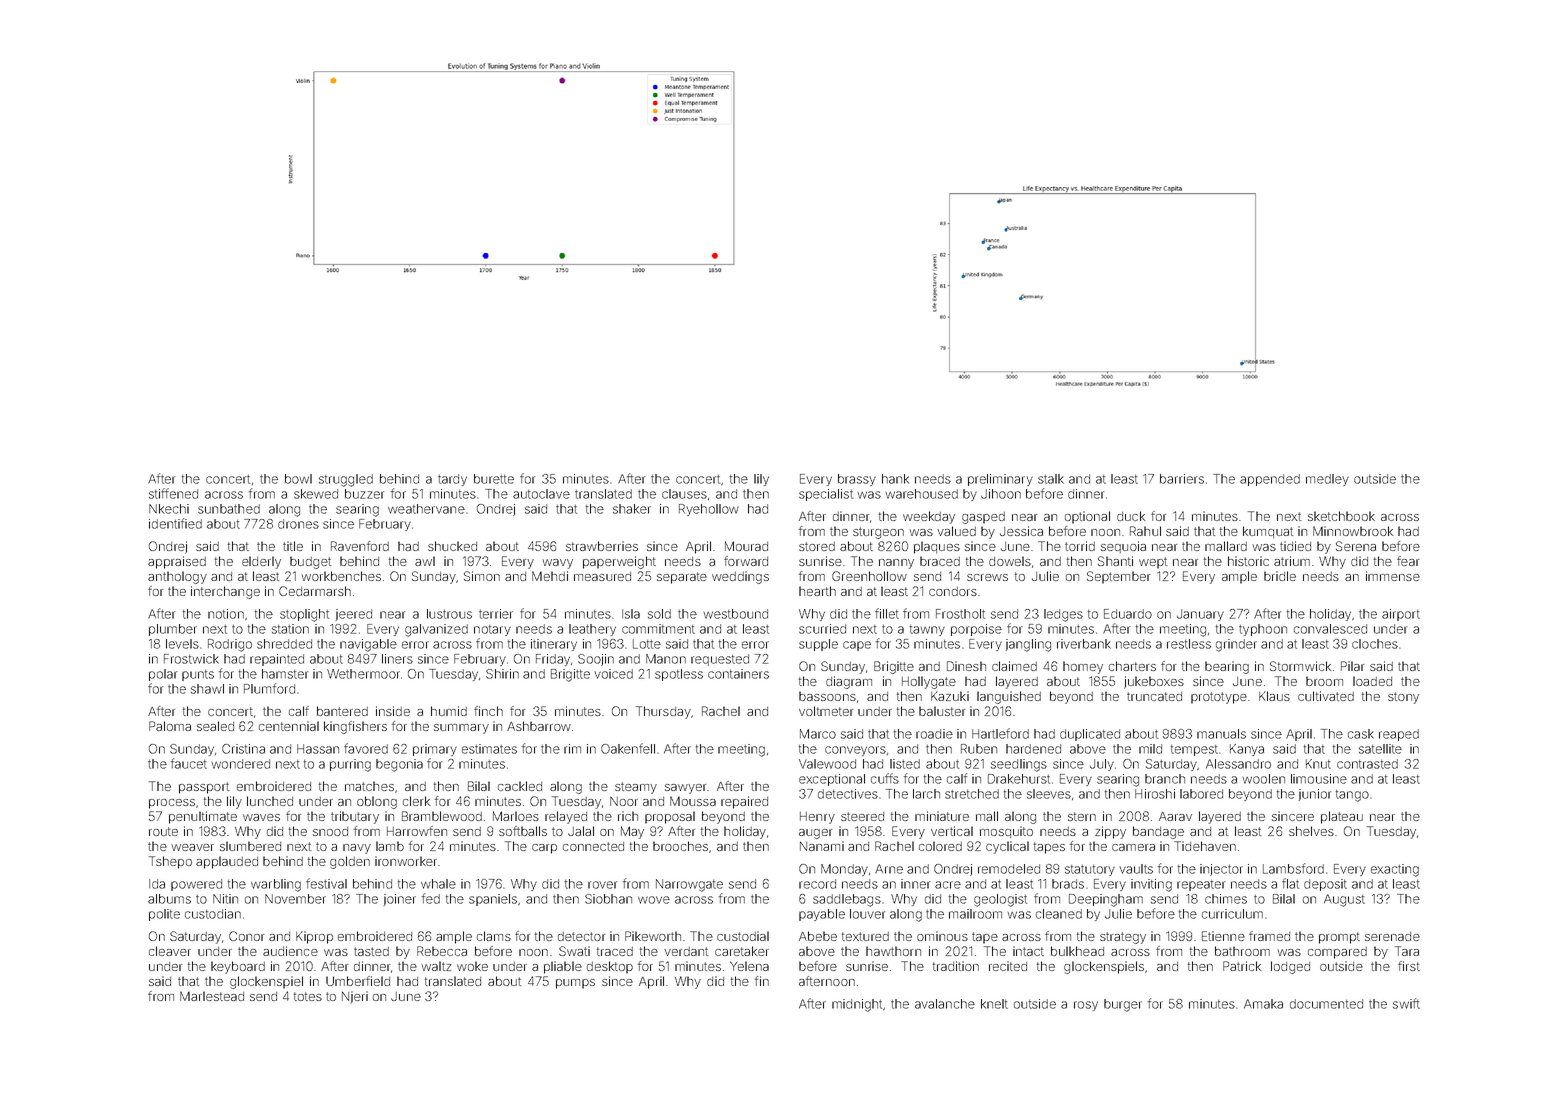 The width and height of the page is (1568, 1109). I want to click on totes, so click(308, 996).
